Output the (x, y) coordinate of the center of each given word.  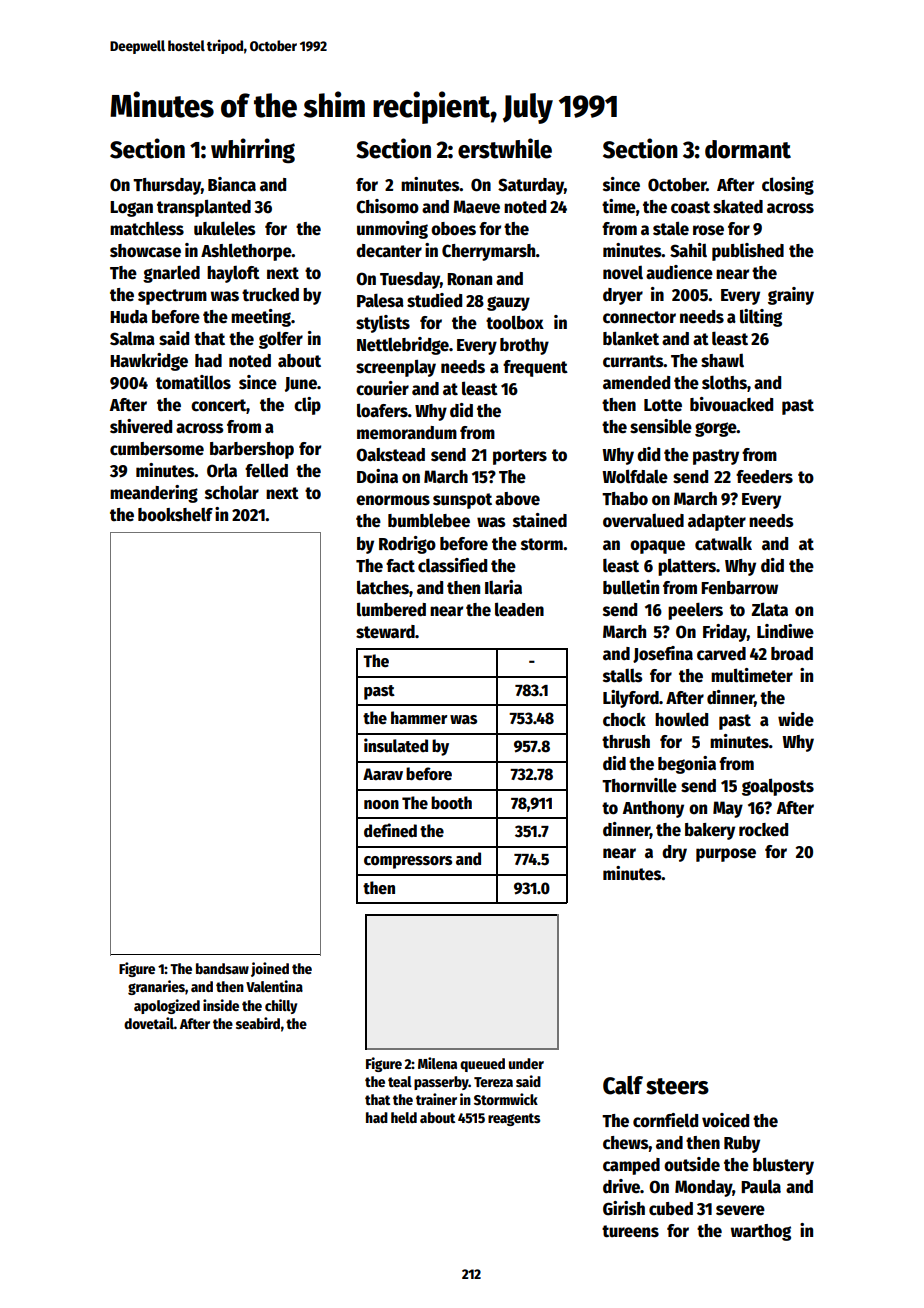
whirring (253, 151)
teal (400, 1081)
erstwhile (505, 148)
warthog (760, 1232)
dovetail (149, 1023)
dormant (748, 149)
